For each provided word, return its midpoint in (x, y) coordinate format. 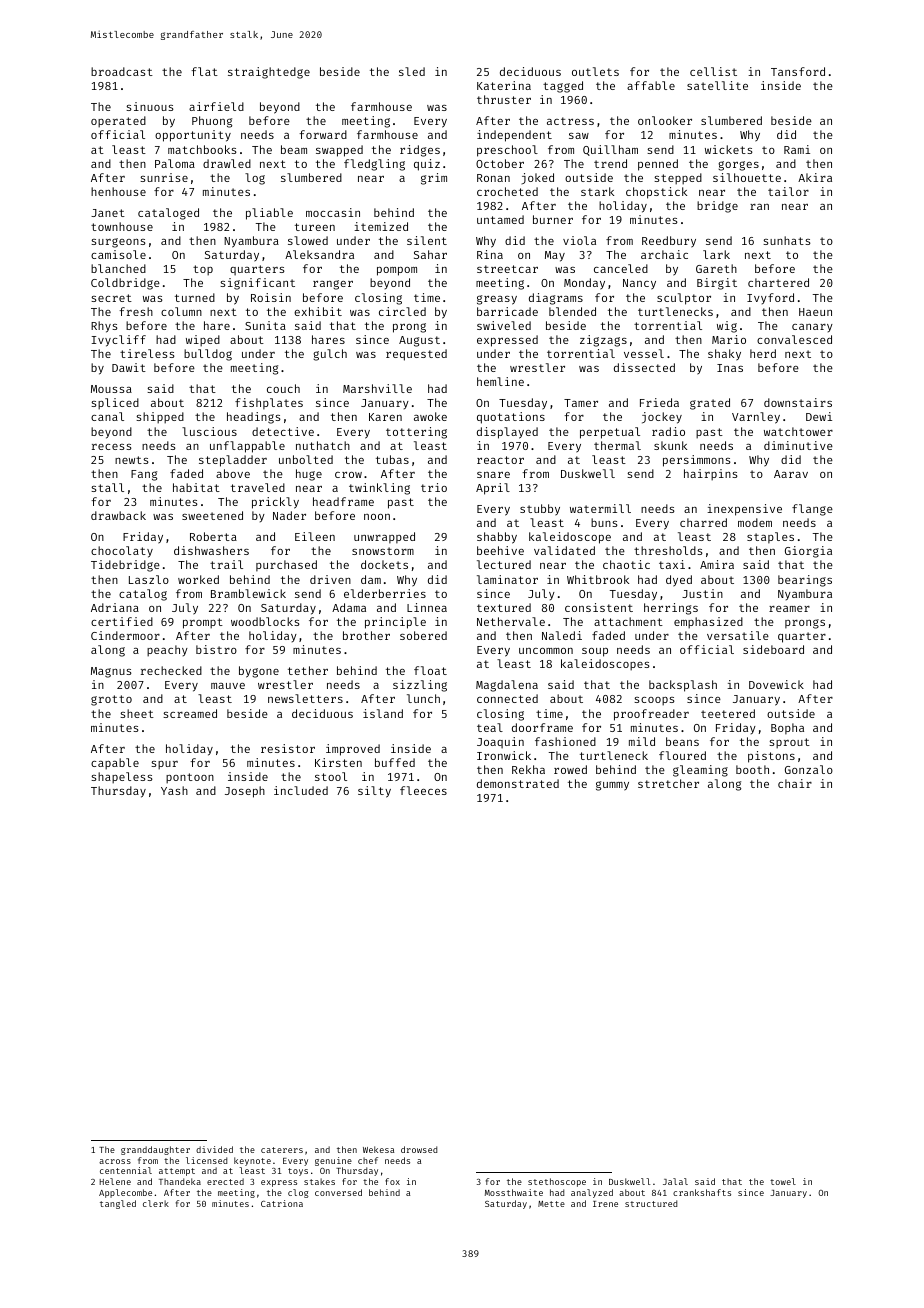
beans (682, 741)
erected (225, 1181)
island (383, 713)
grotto (111, 700)
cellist (713, 71)
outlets (595, 71)
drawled (227, 163)
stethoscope (557, 1182)
